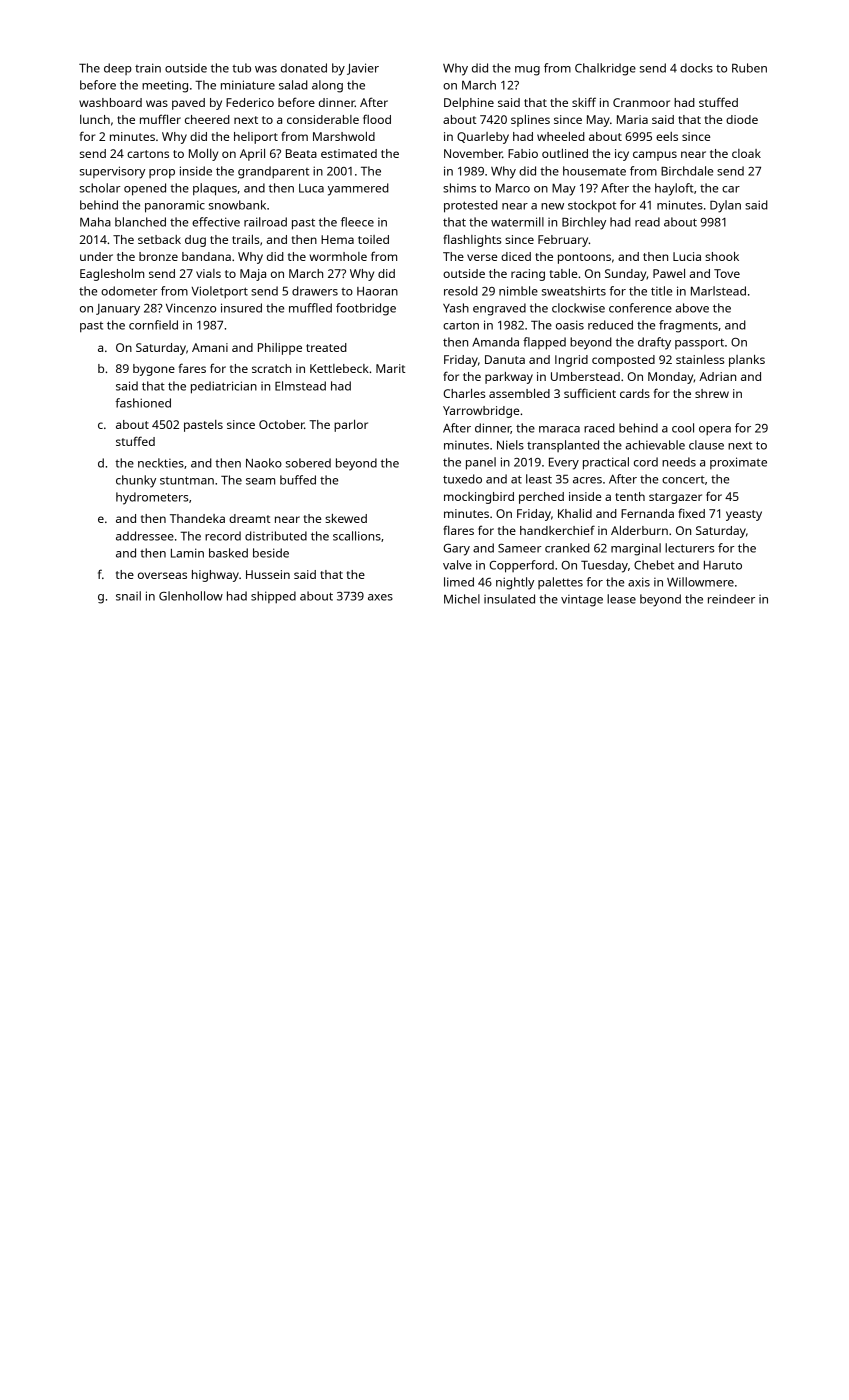 Image resolution: width=849 pixels, height=1400 pixels. I want to click on seam, so click(260, 481).
